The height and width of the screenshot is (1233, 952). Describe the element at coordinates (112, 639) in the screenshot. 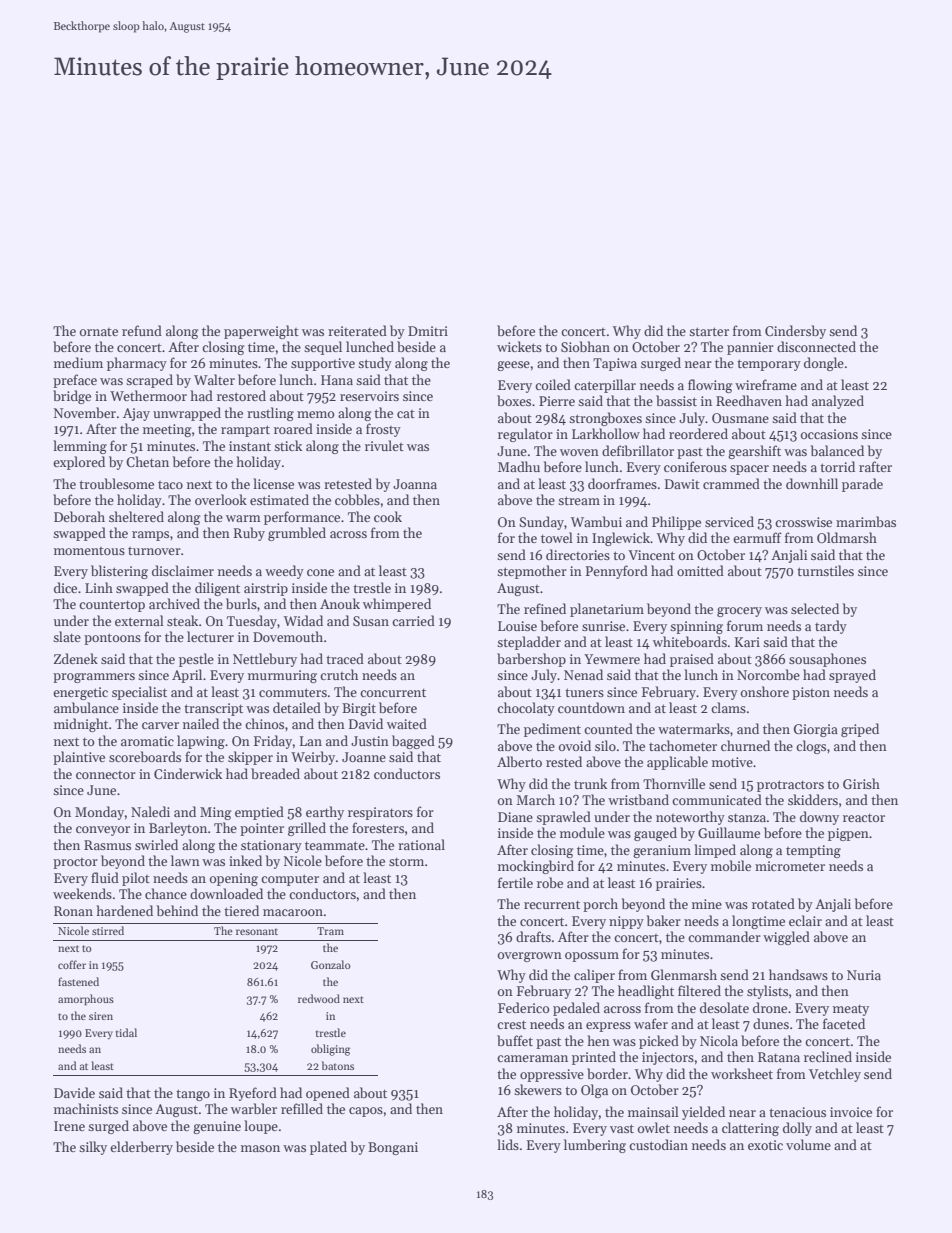

I see `pontoons` at that location.
